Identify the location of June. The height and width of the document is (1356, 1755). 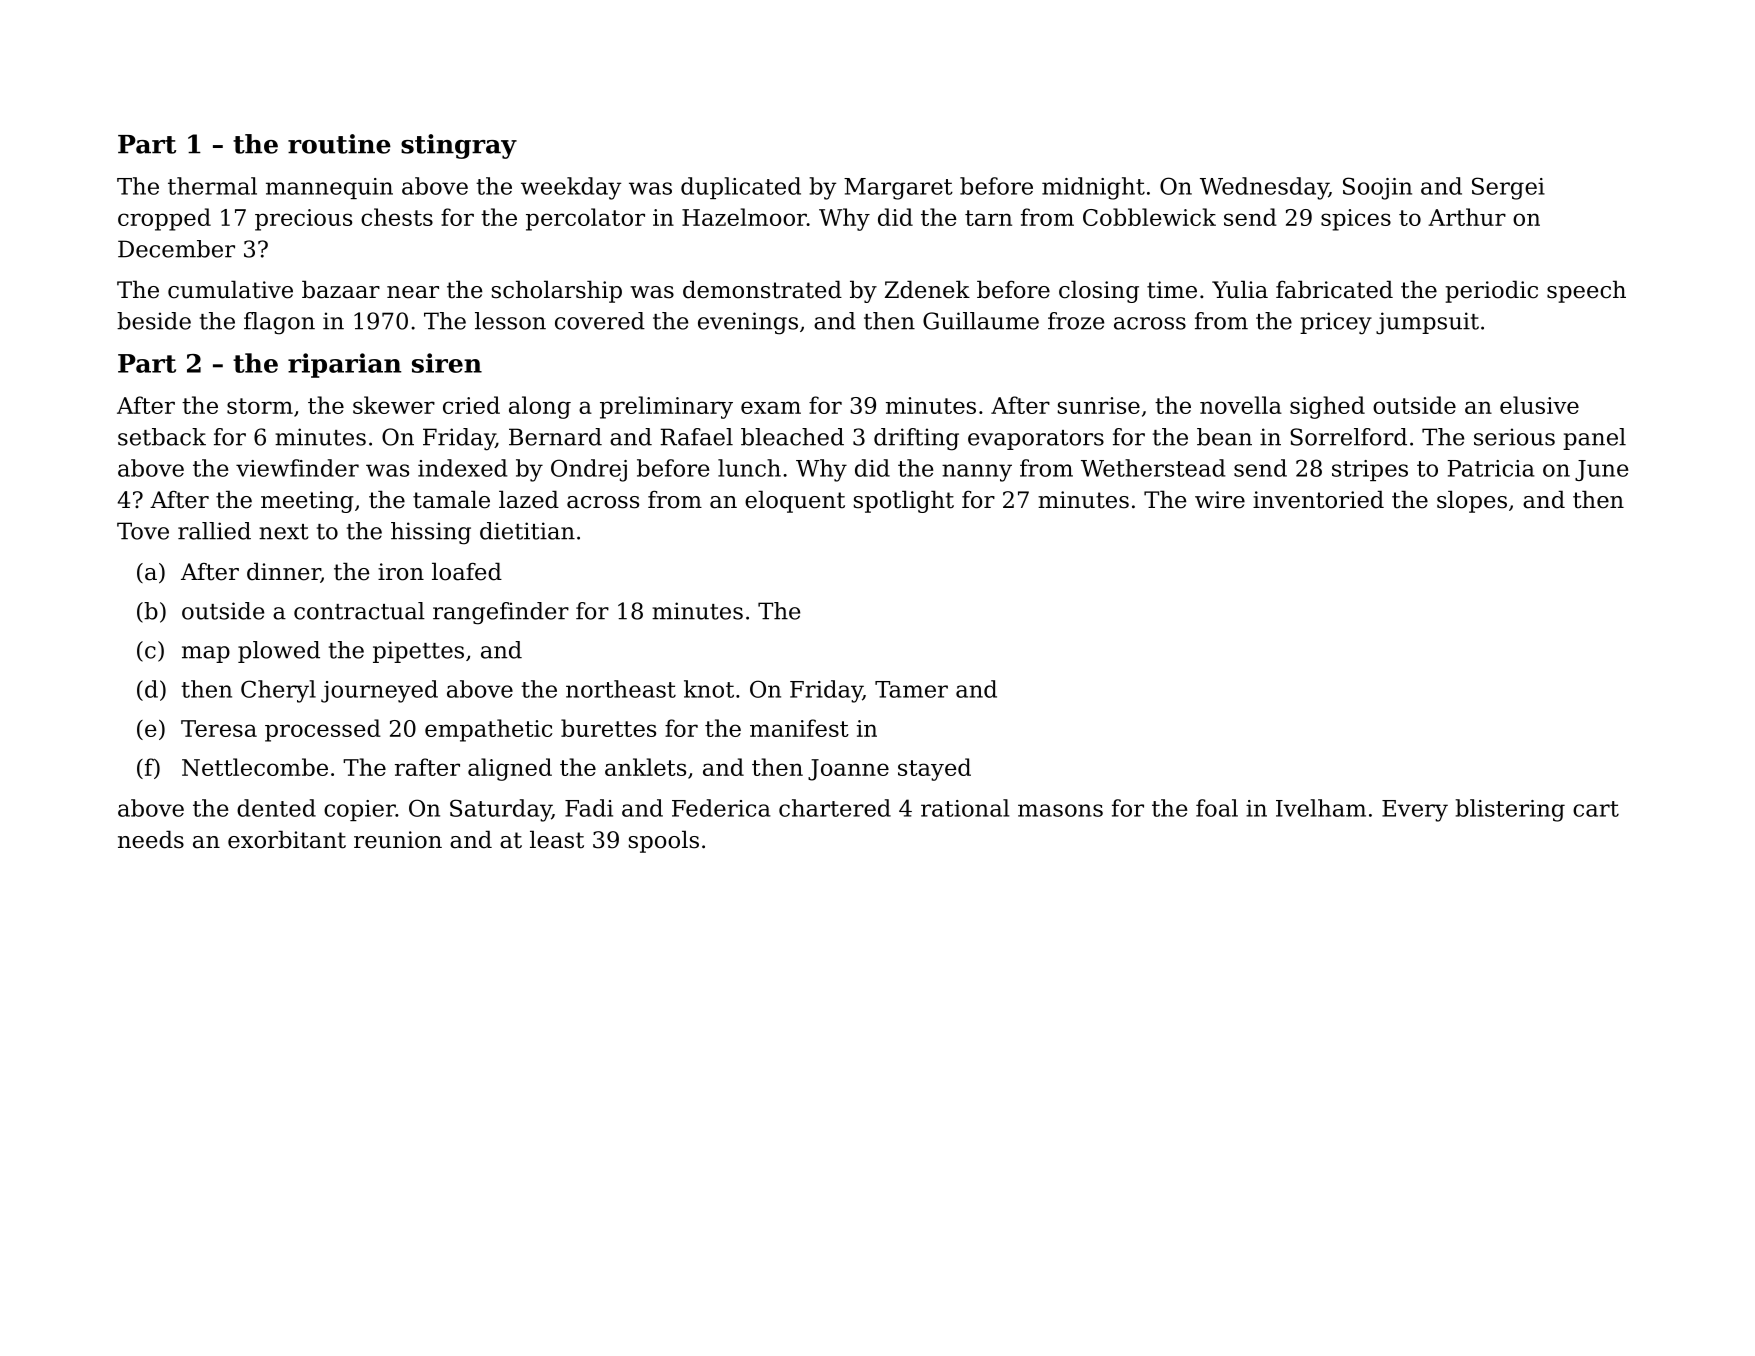
(1601, 470).
